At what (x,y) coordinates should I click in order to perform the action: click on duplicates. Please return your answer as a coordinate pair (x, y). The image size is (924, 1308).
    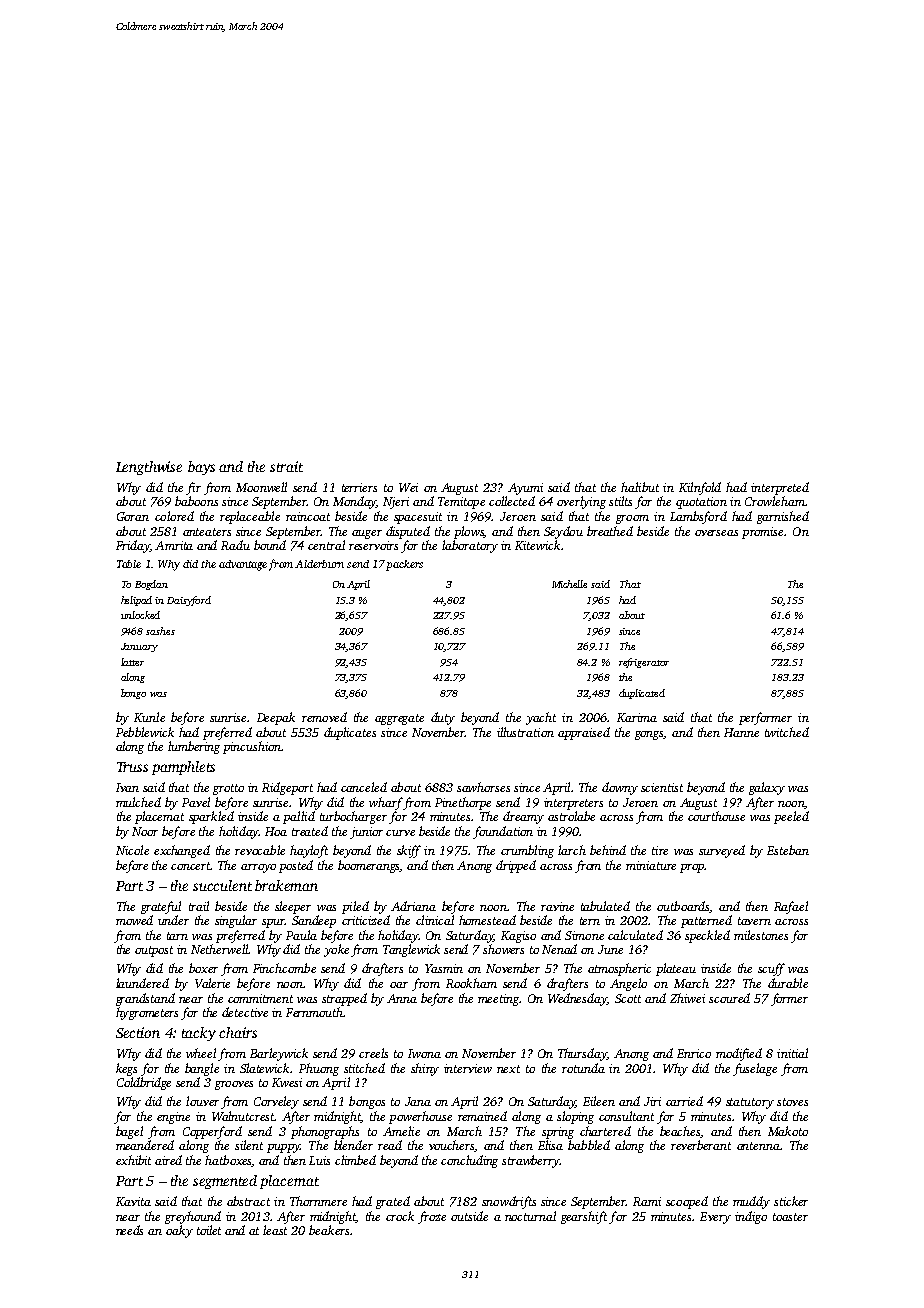
    Looking at the image, I should click on (350, 733).
